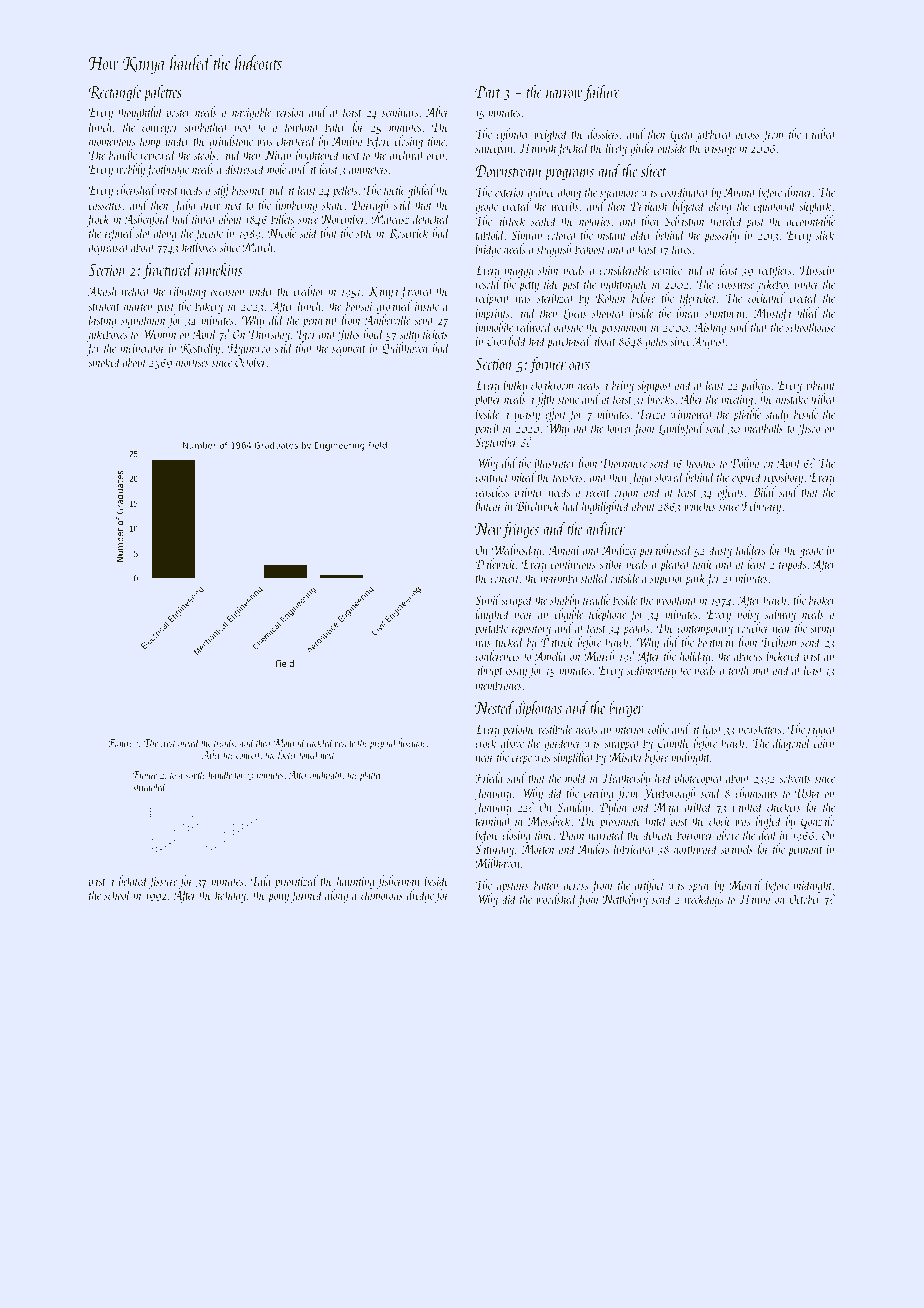 This image has height=1308, width=924. What do you see at coordinates (435, 333) in the image?
I see `tickets` at bounding box center [435, 333].
